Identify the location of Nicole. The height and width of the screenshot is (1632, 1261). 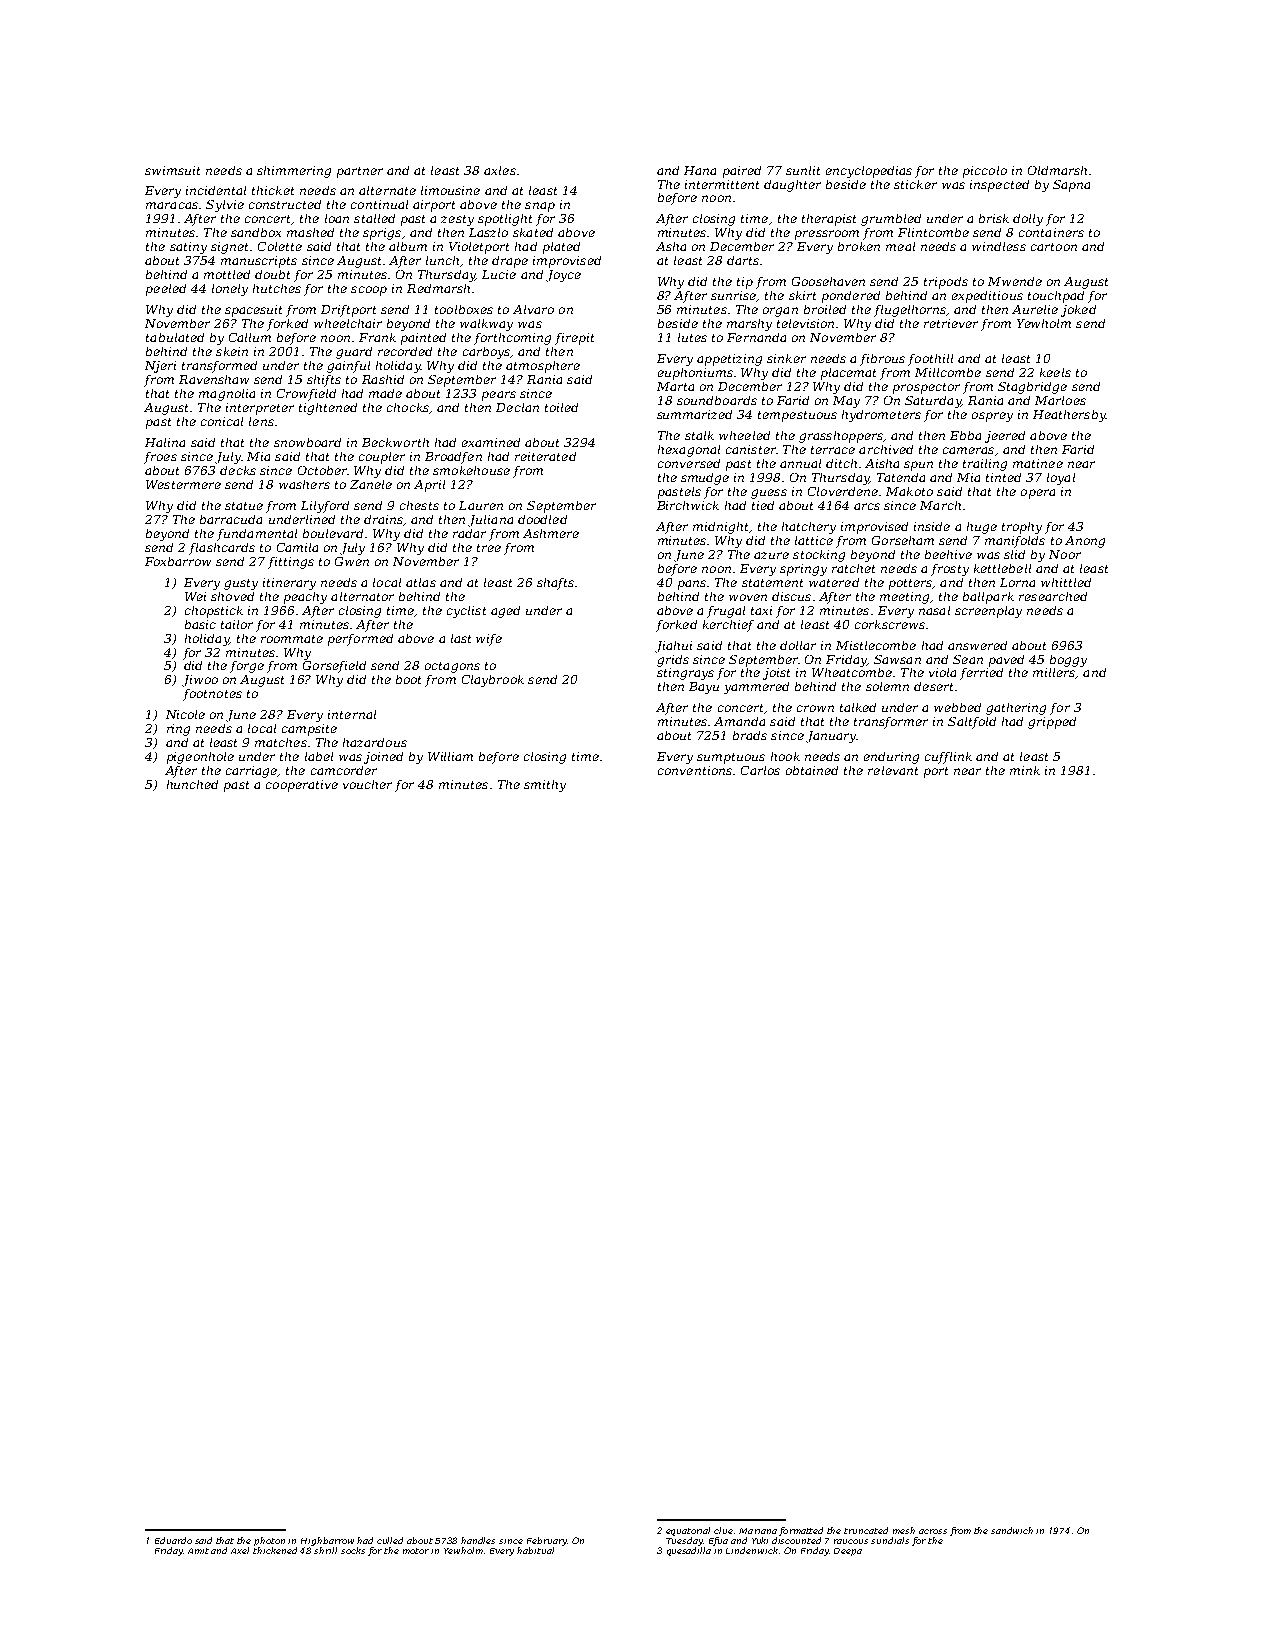
(185, 714).
